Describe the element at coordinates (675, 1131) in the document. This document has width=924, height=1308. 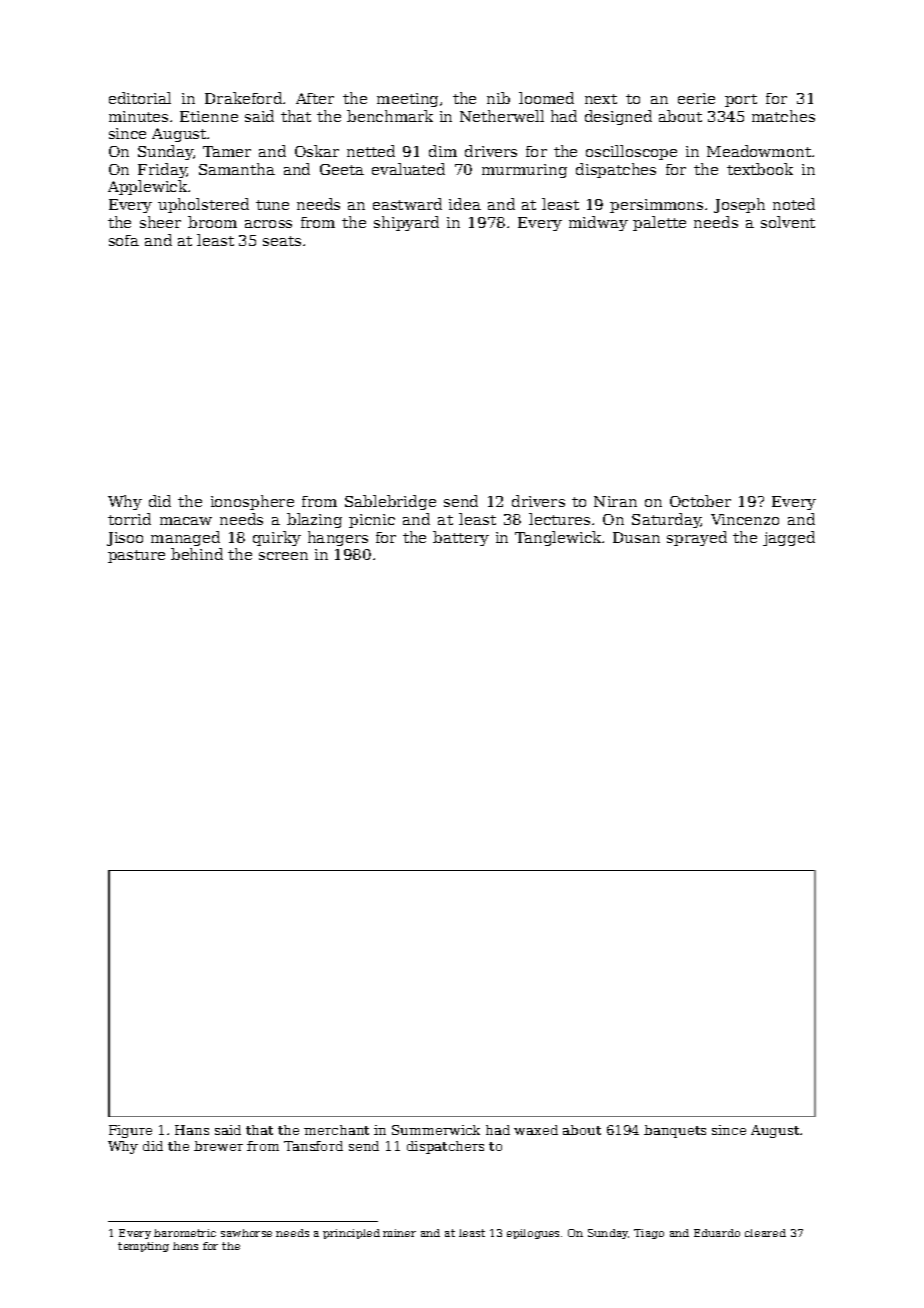
I see `banquets` at that location.
